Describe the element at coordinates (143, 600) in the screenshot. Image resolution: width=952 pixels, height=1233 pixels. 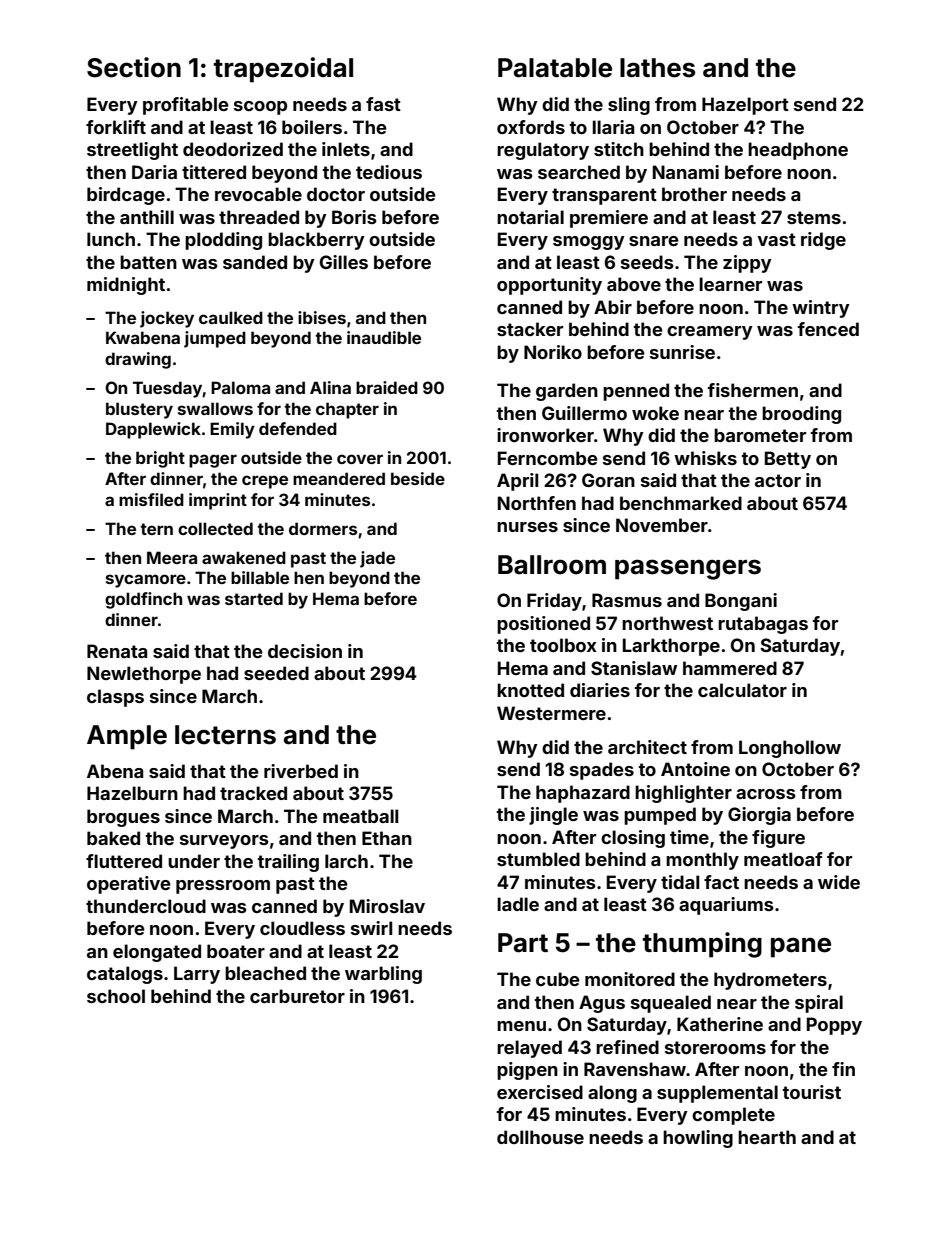
I see `goldfinch` at that location.
